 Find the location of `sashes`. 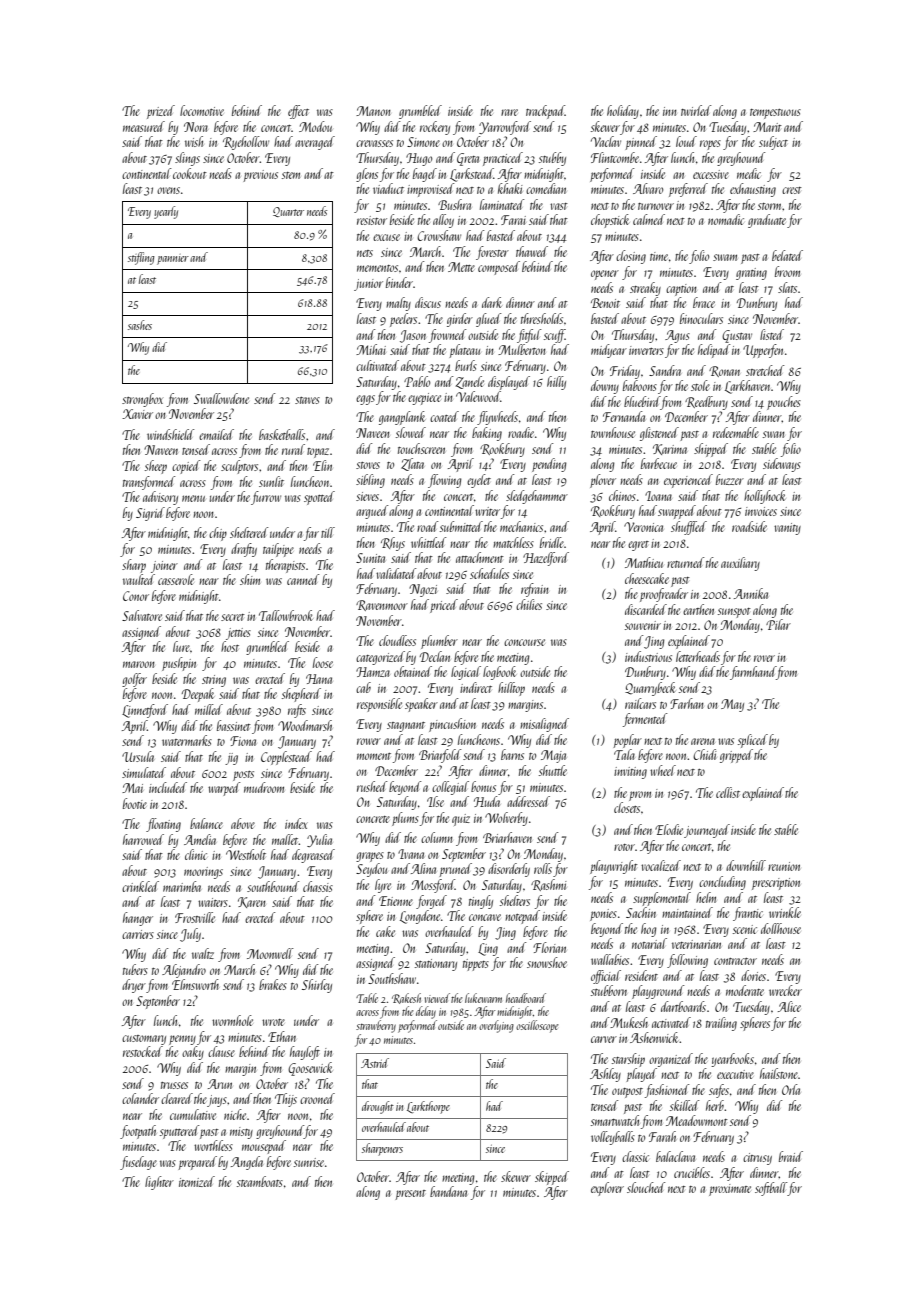

sashes is located at coordinates (140, 325).
